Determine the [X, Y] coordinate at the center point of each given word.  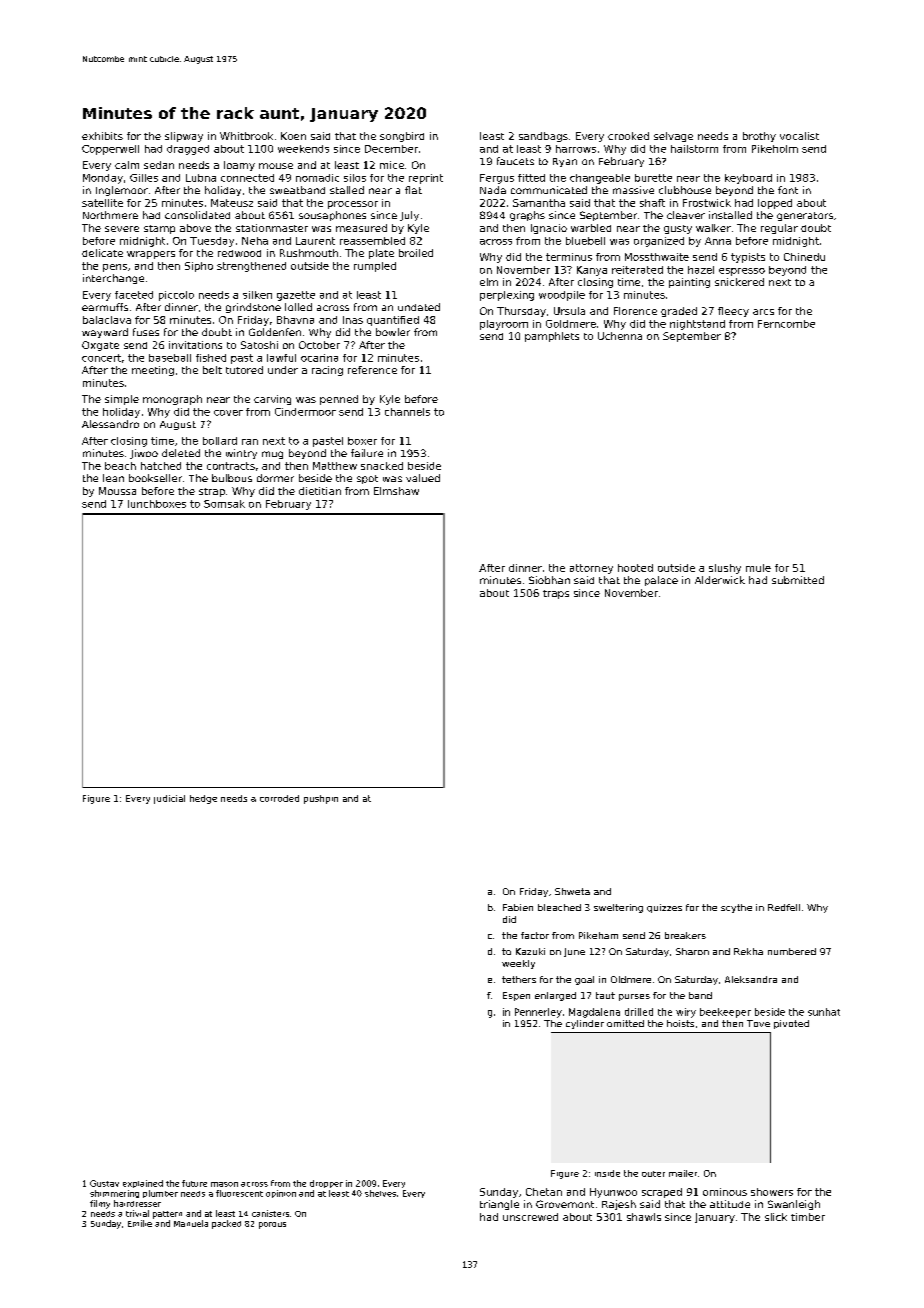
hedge [203, 799]
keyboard [748, 179]
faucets [515, 161]
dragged [188, 150]
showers [772, 1192]
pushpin [321, 799]
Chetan [544, 1192]
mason [224, 1184]
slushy [725, 569]
